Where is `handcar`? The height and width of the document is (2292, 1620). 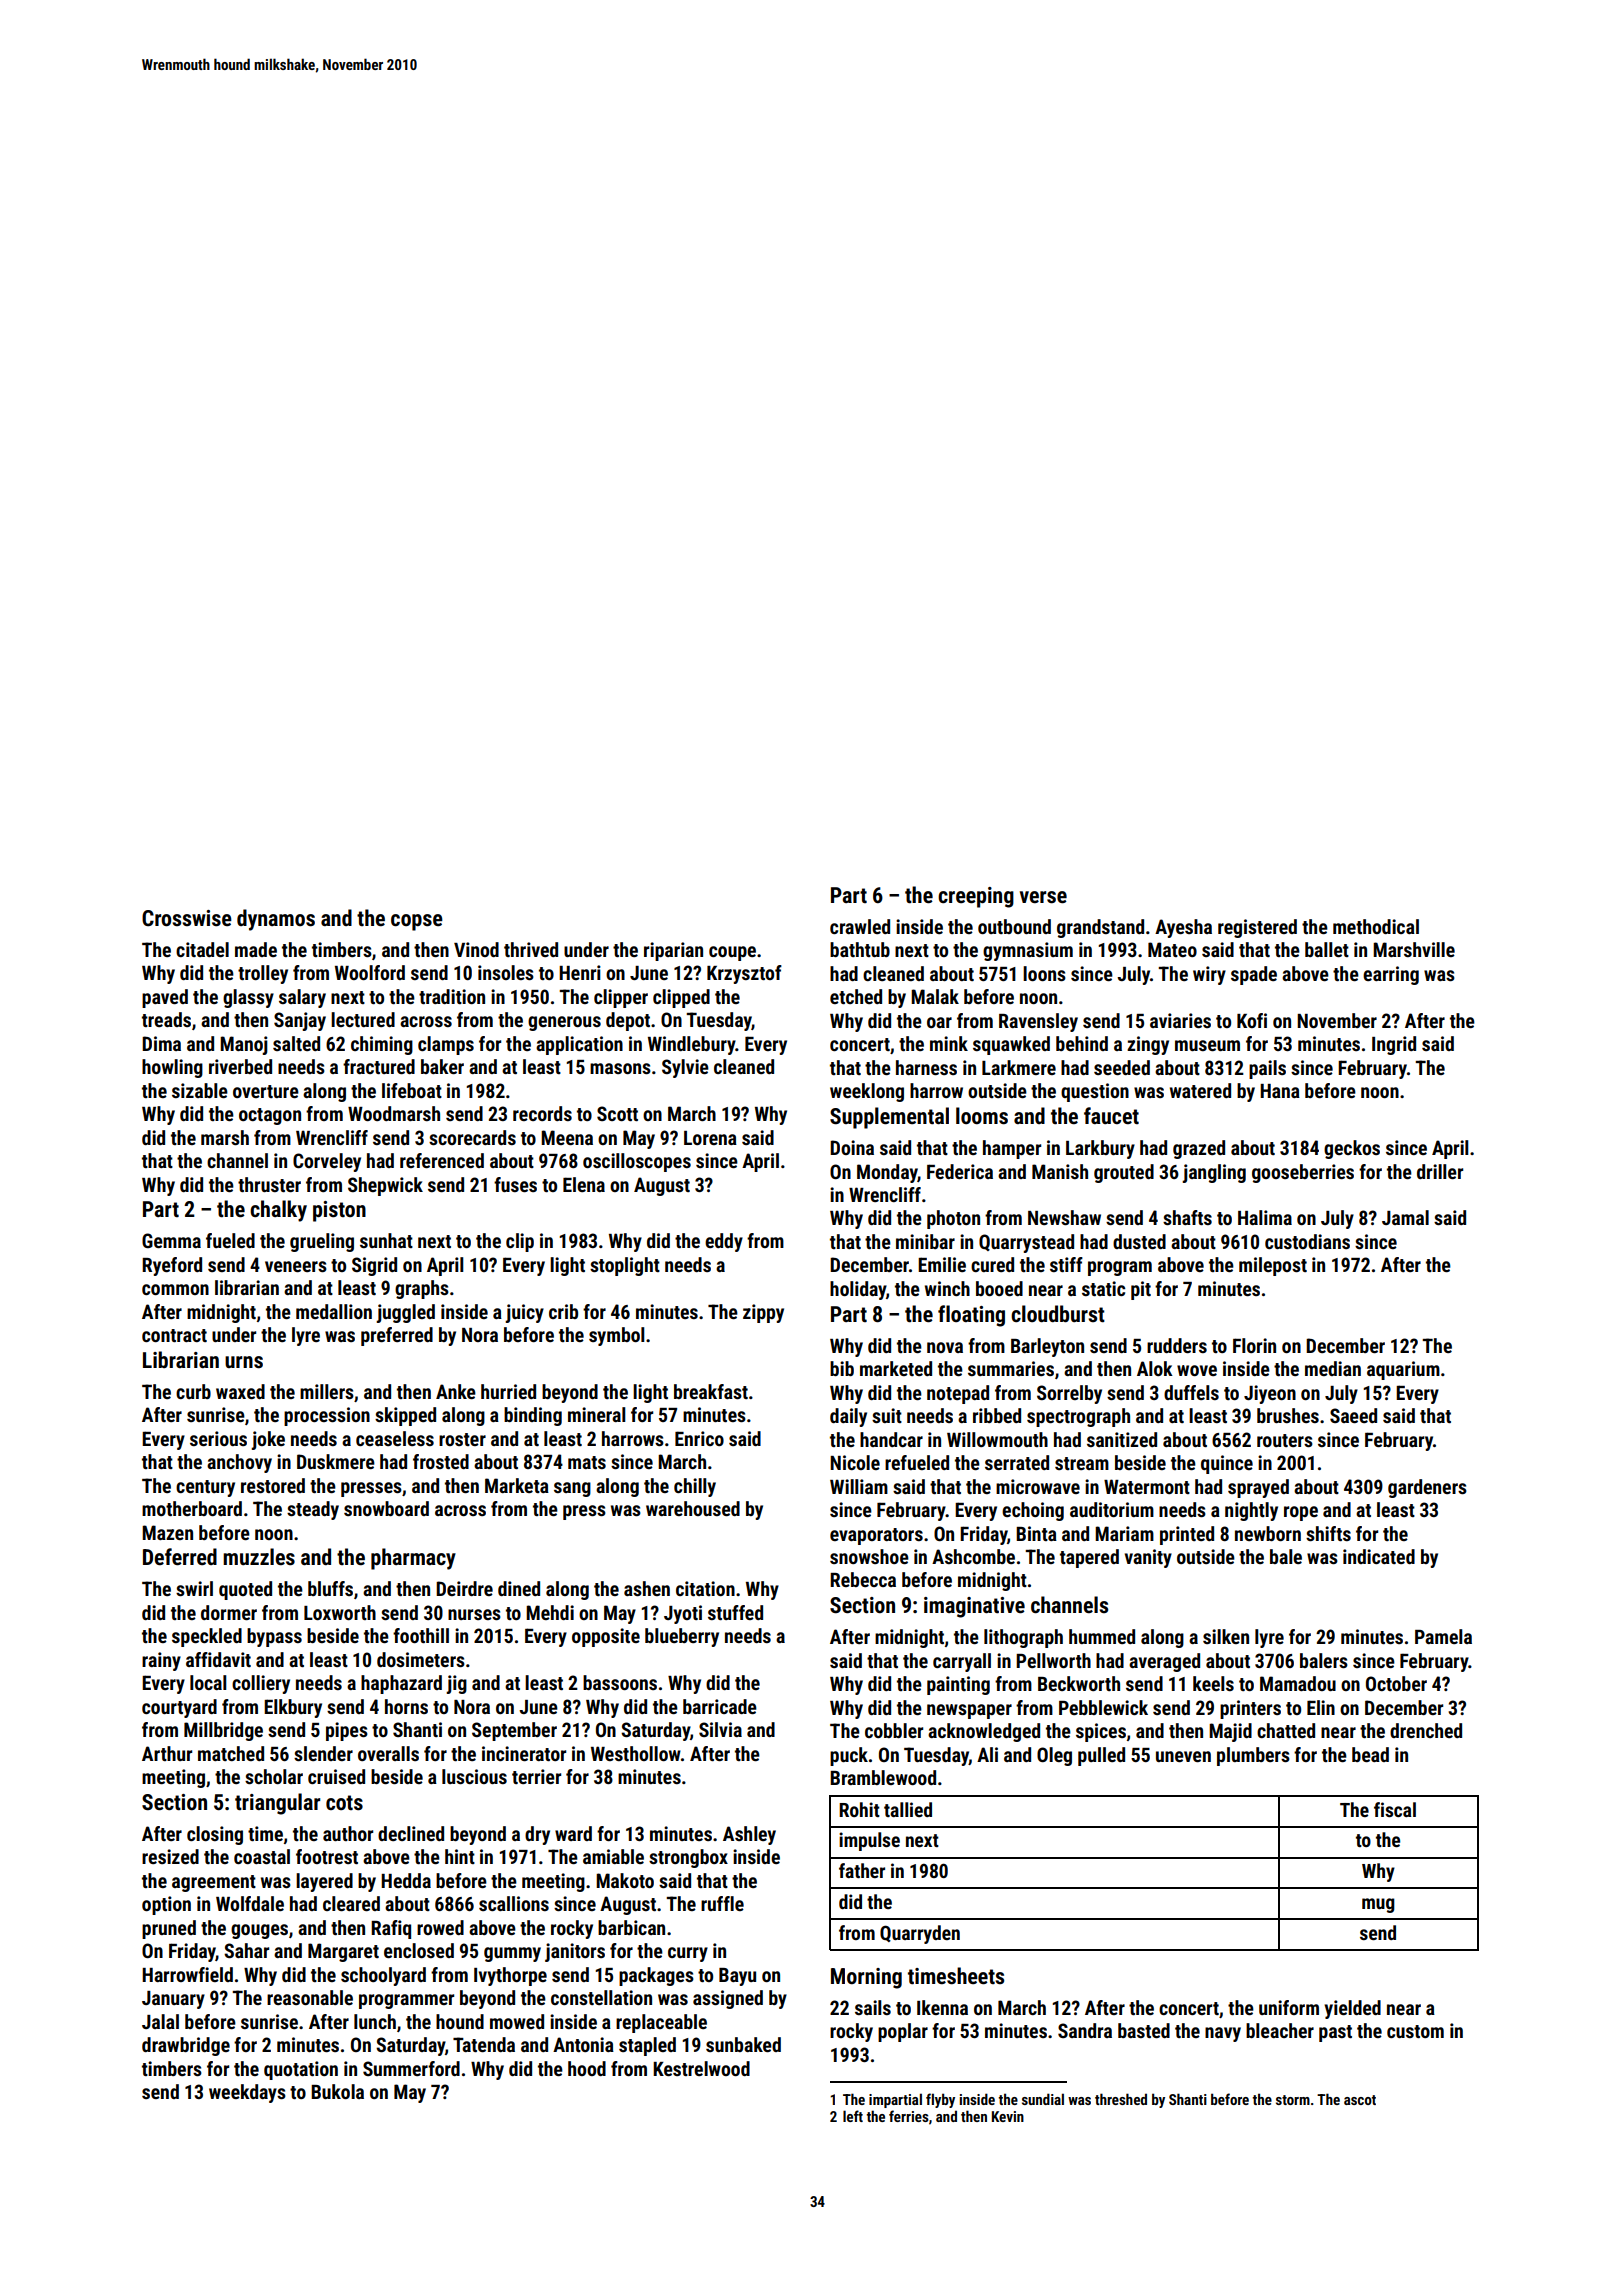
handcar is located at coordinates (891, 1439).
